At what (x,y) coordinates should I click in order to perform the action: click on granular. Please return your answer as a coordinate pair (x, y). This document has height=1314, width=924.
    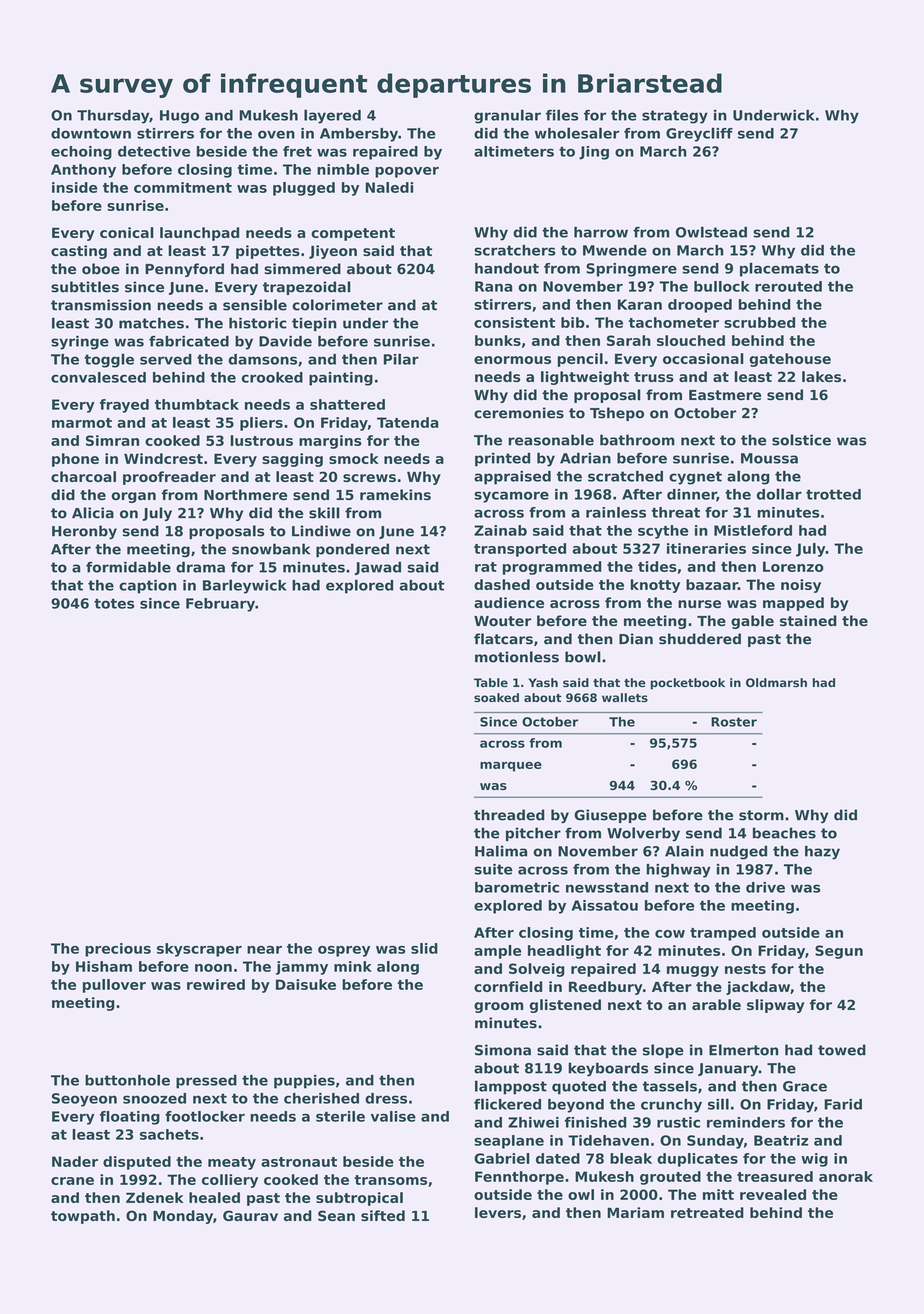
    Looking at the image, I should click on (507, 116).
